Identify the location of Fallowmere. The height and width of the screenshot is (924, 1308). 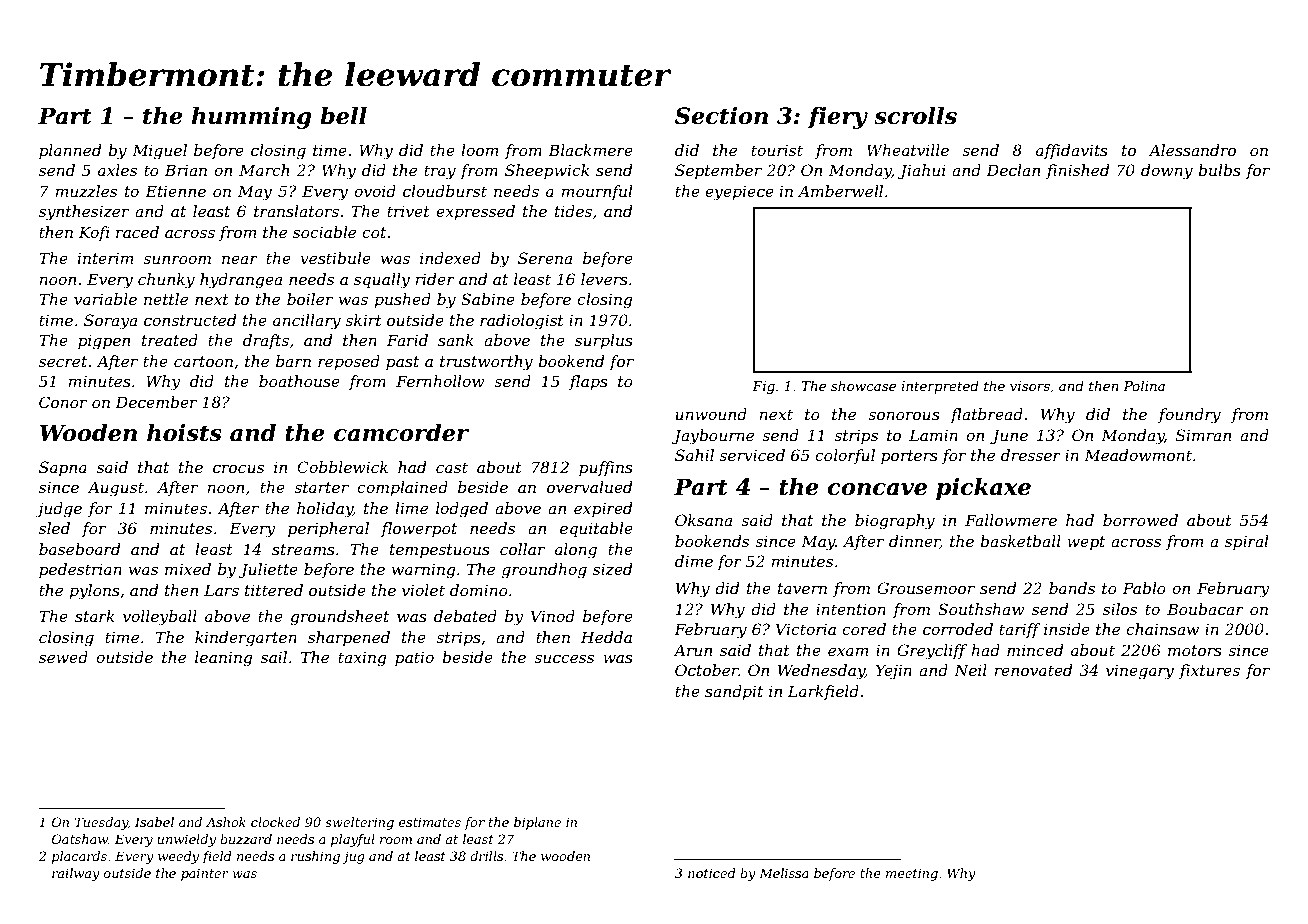
(1011, 520).
